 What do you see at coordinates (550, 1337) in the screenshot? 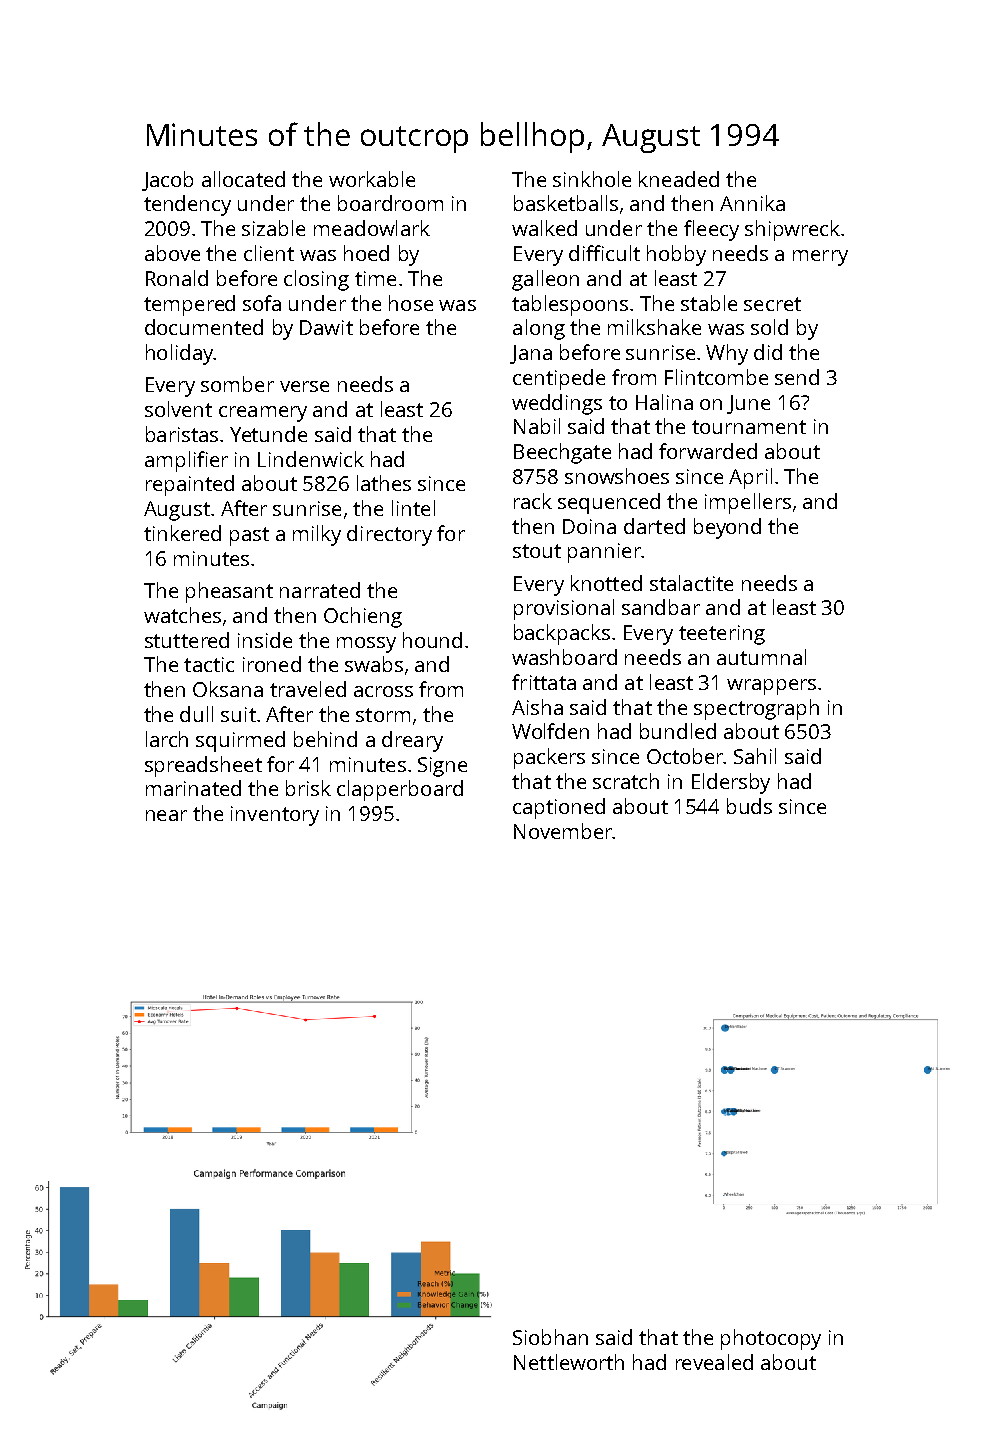
I see `Siobhan` at bounding box center [550, 1337].
